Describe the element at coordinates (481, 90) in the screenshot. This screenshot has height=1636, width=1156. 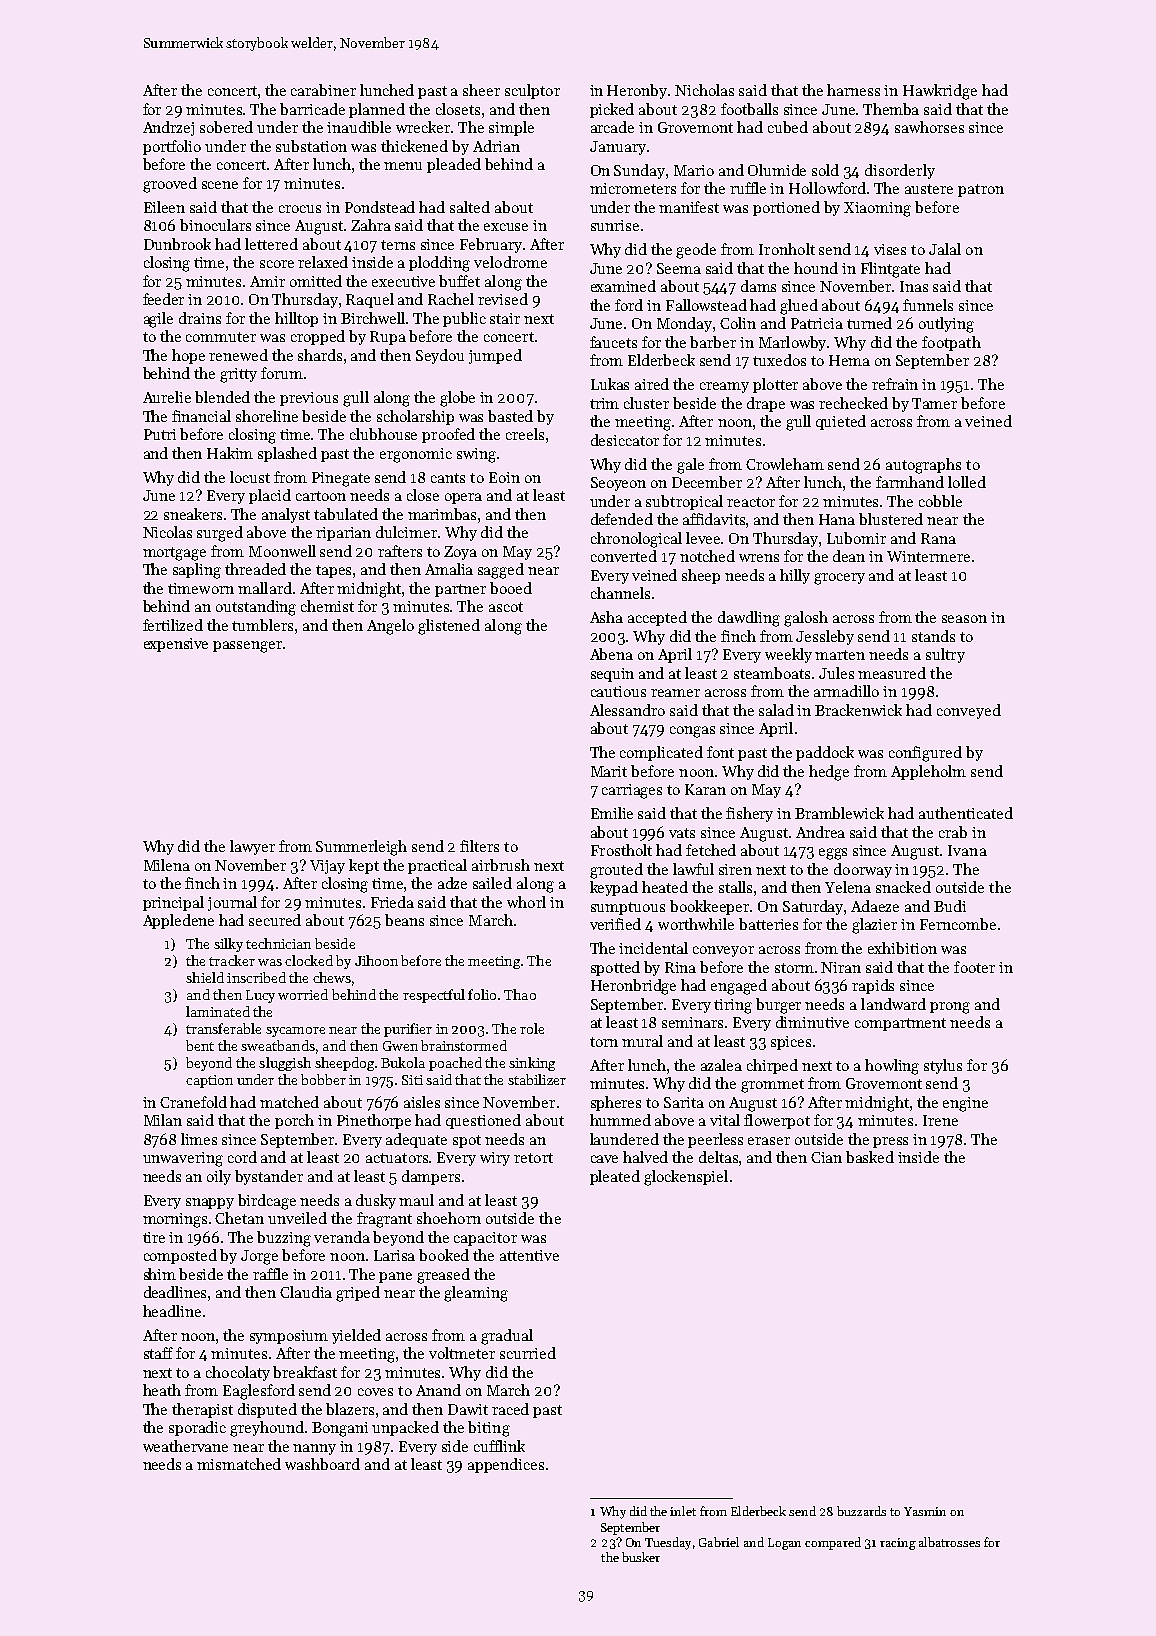
I see `sheer` at that location.
